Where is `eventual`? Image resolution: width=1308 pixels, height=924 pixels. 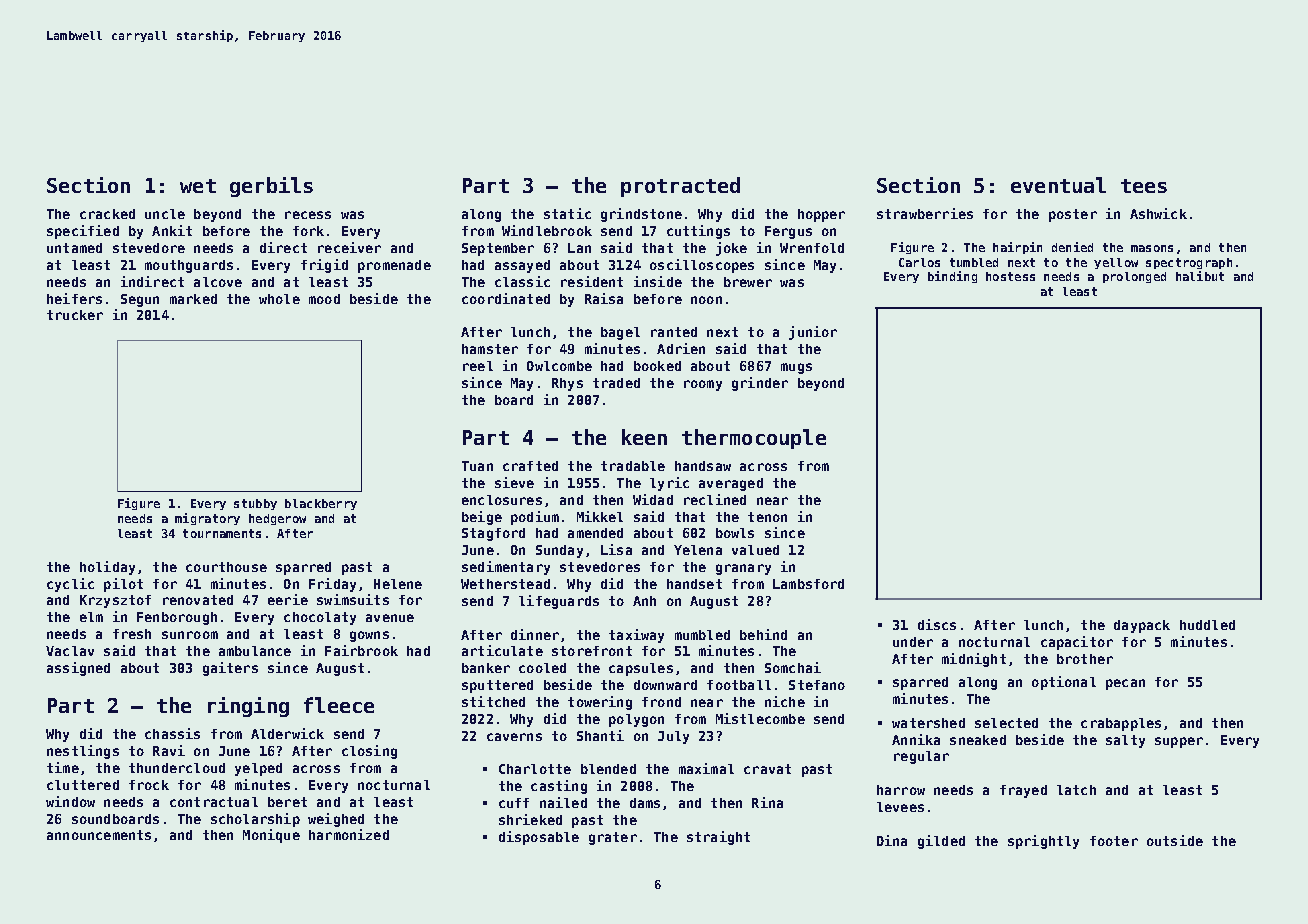
eventual is located at coordinates (1058, 185).
